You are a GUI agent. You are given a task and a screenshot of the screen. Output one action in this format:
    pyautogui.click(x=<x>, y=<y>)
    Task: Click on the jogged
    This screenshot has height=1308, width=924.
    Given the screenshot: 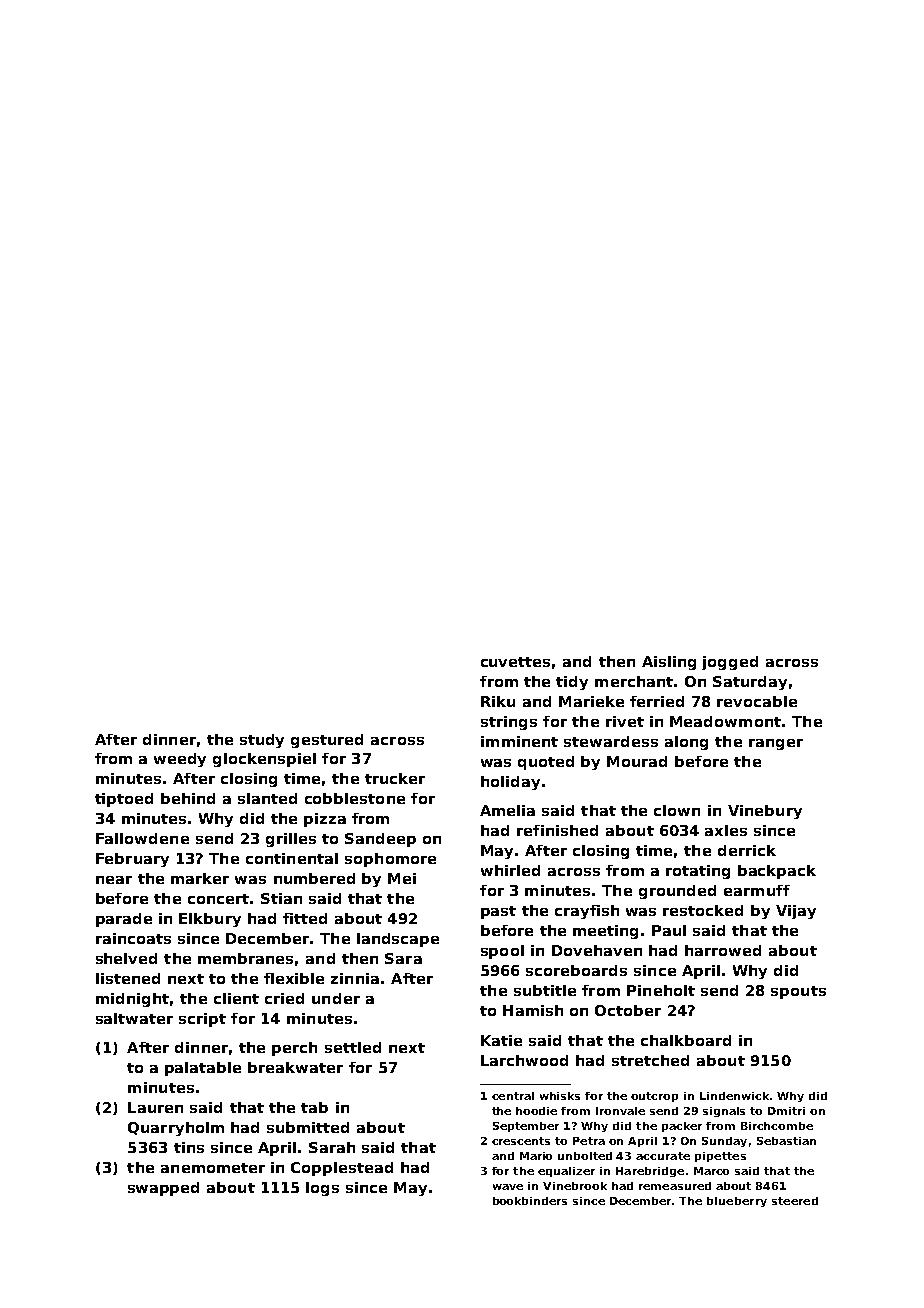 What is the action you would take?
    pyautogui.click(x=730, y=663)
